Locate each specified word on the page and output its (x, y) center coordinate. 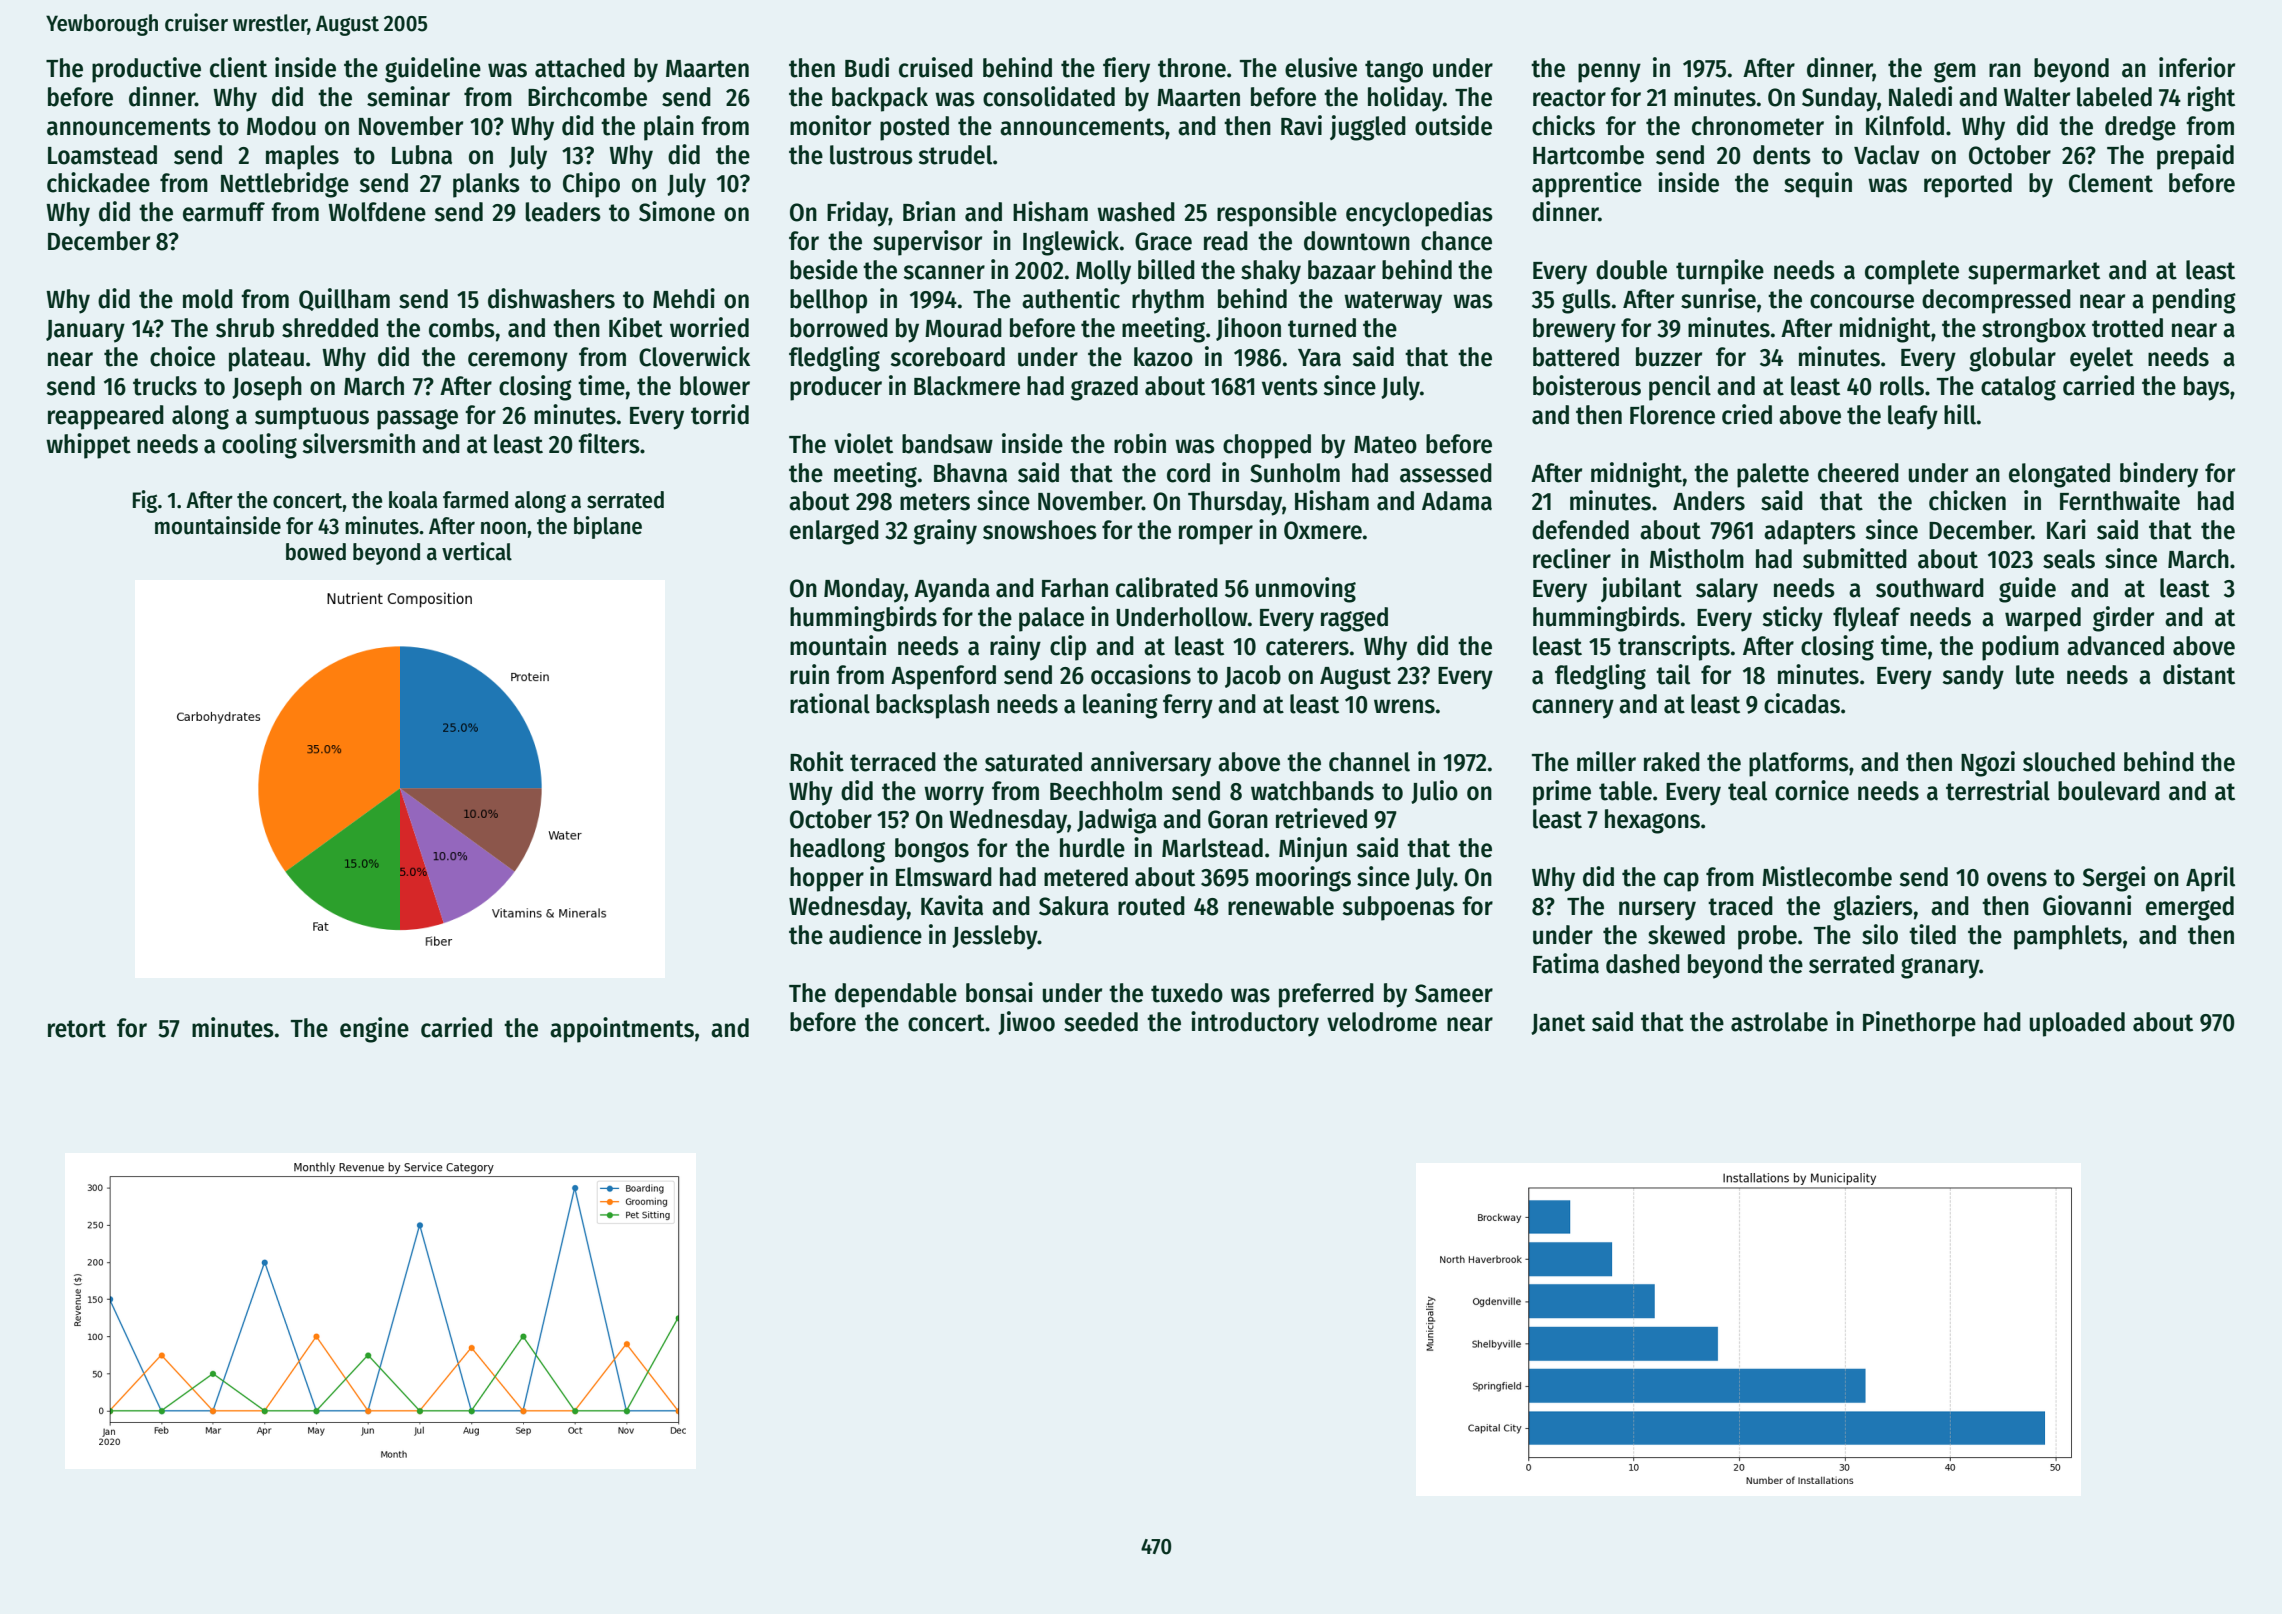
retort (77, 1029)
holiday (1405, 99)
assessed (1446, 473)
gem (1955, 72)
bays (2207, 388)
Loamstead (102, 155)
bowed (316, 552)
